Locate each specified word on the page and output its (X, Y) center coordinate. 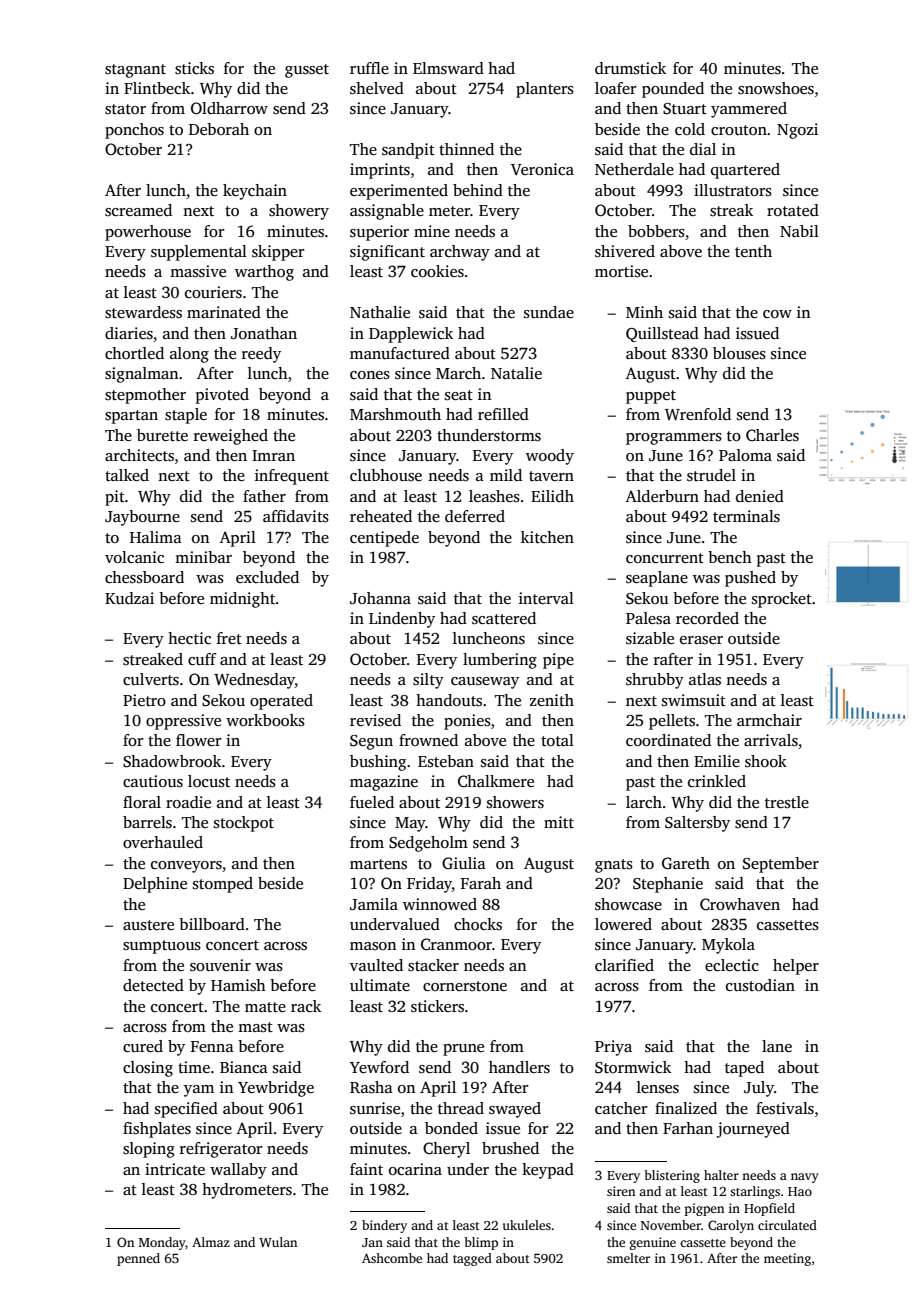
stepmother (145, 396)
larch (644, 802)
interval (546, 598)
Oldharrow (229, 108)
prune (463, 1050)
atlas (705, 679)
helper (796, 967)
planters (545, 90)
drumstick (630, 68)
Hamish (238, 985)
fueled (372, 802)
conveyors (186, 867)
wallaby (238, 1171)
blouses (739, 353)
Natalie (516, 373)
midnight (242, 600)
